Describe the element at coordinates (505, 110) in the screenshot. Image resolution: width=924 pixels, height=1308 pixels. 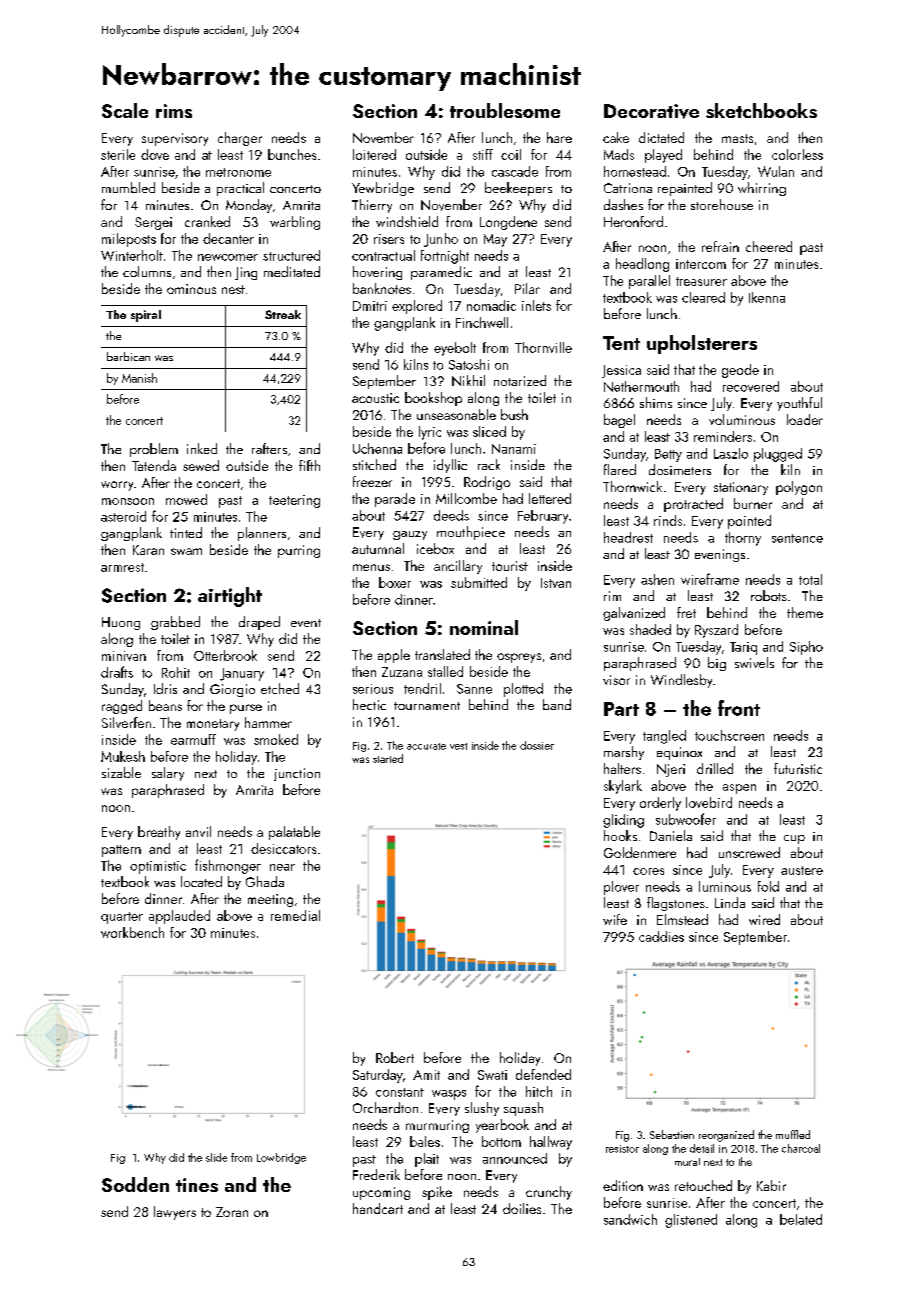
I see `troublesome` at that location.
